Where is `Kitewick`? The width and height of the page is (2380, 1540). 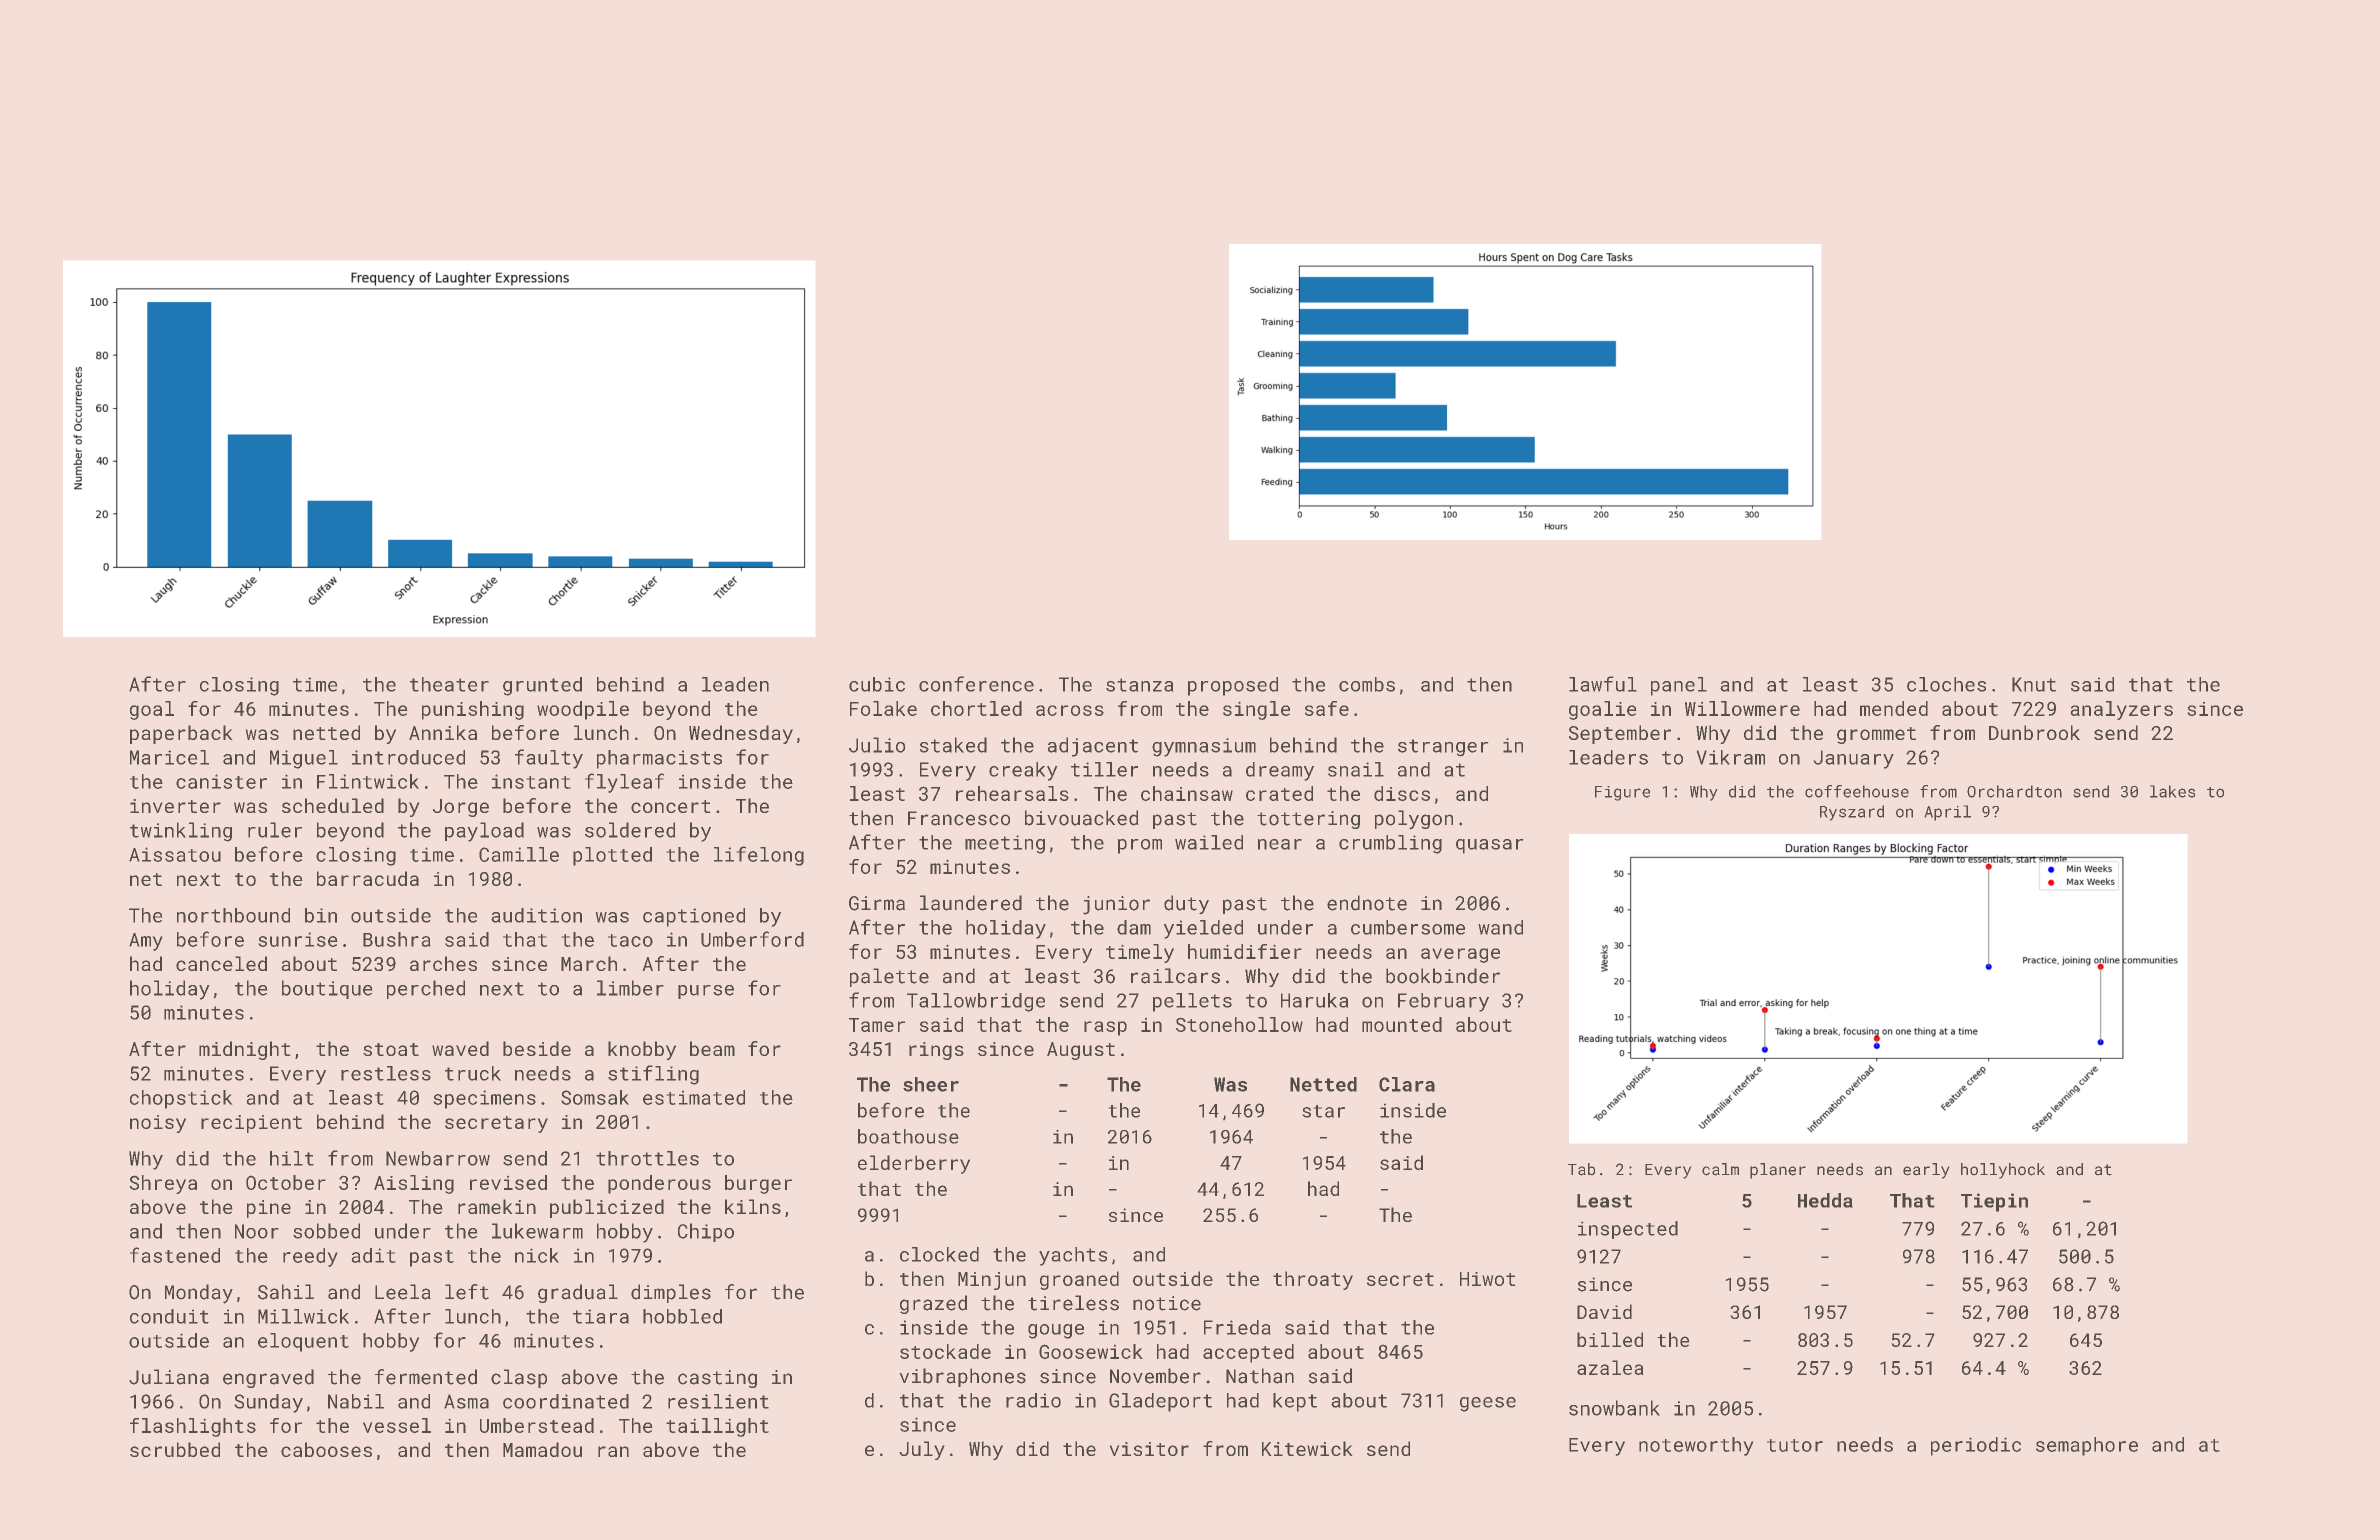
Kitewick is located at coordinates (1307, 1448).
